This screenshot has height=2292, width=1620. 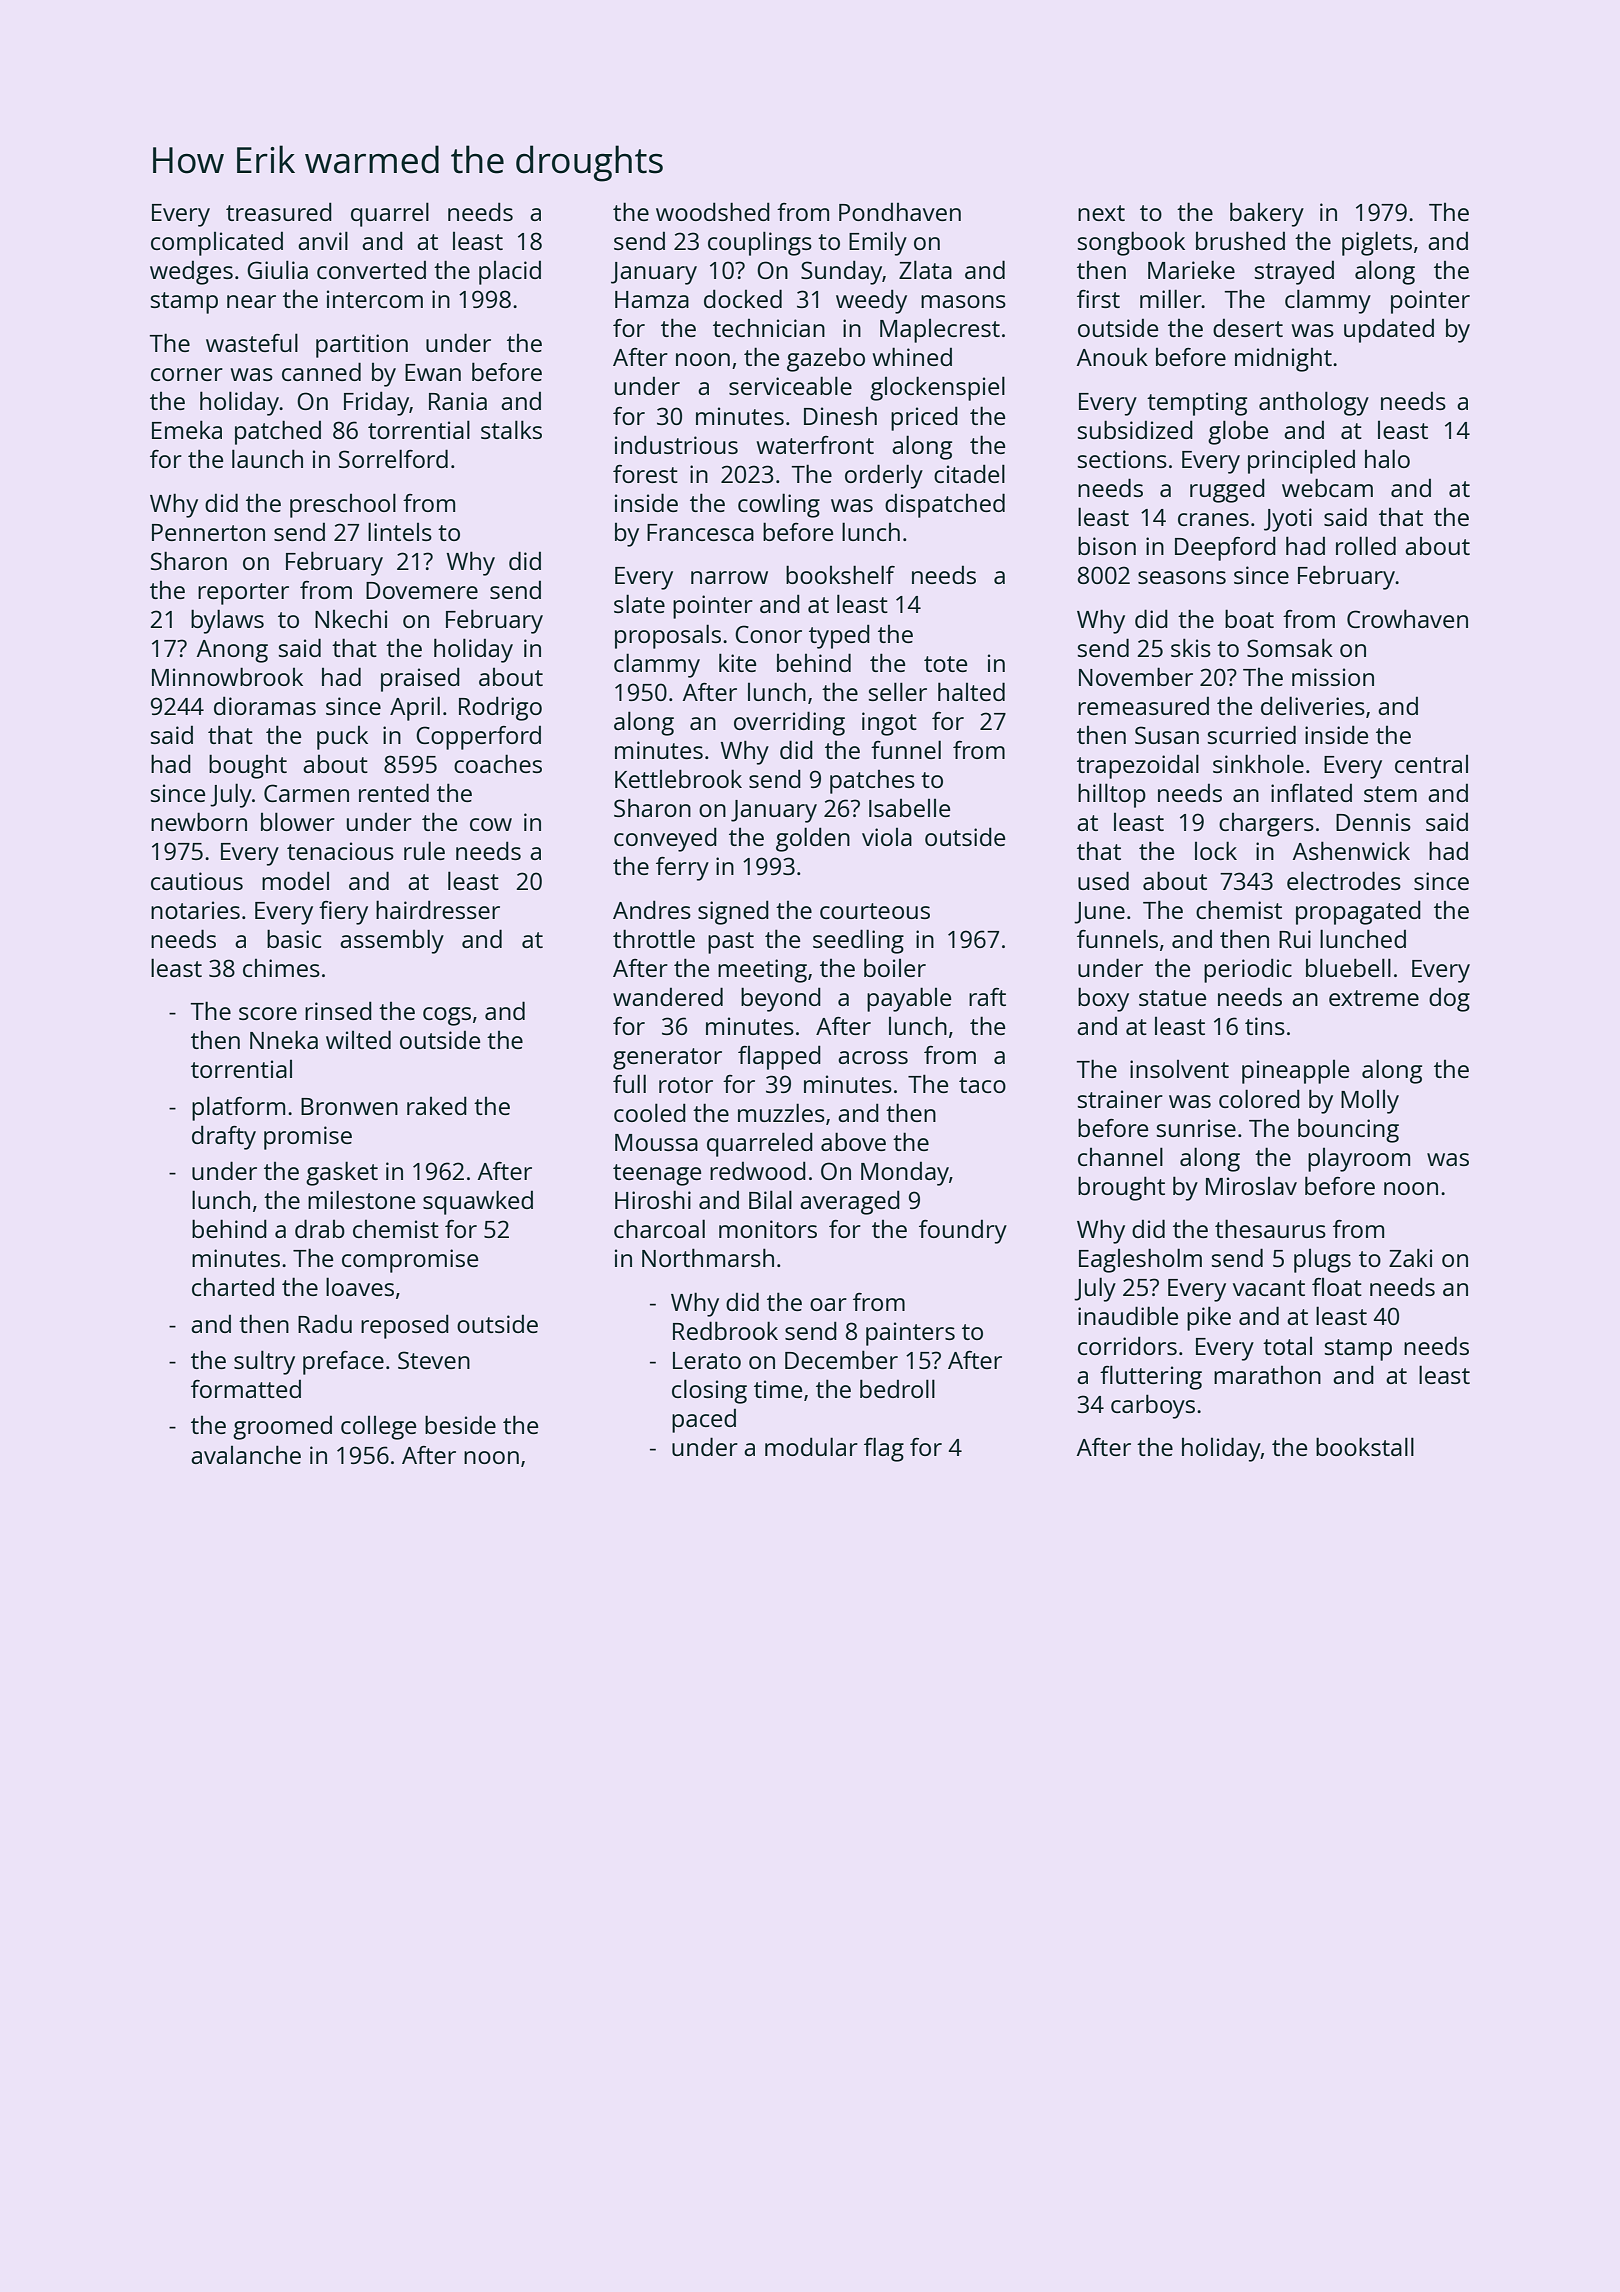 I want to click on averaged, so click(x=850, y=1202).
